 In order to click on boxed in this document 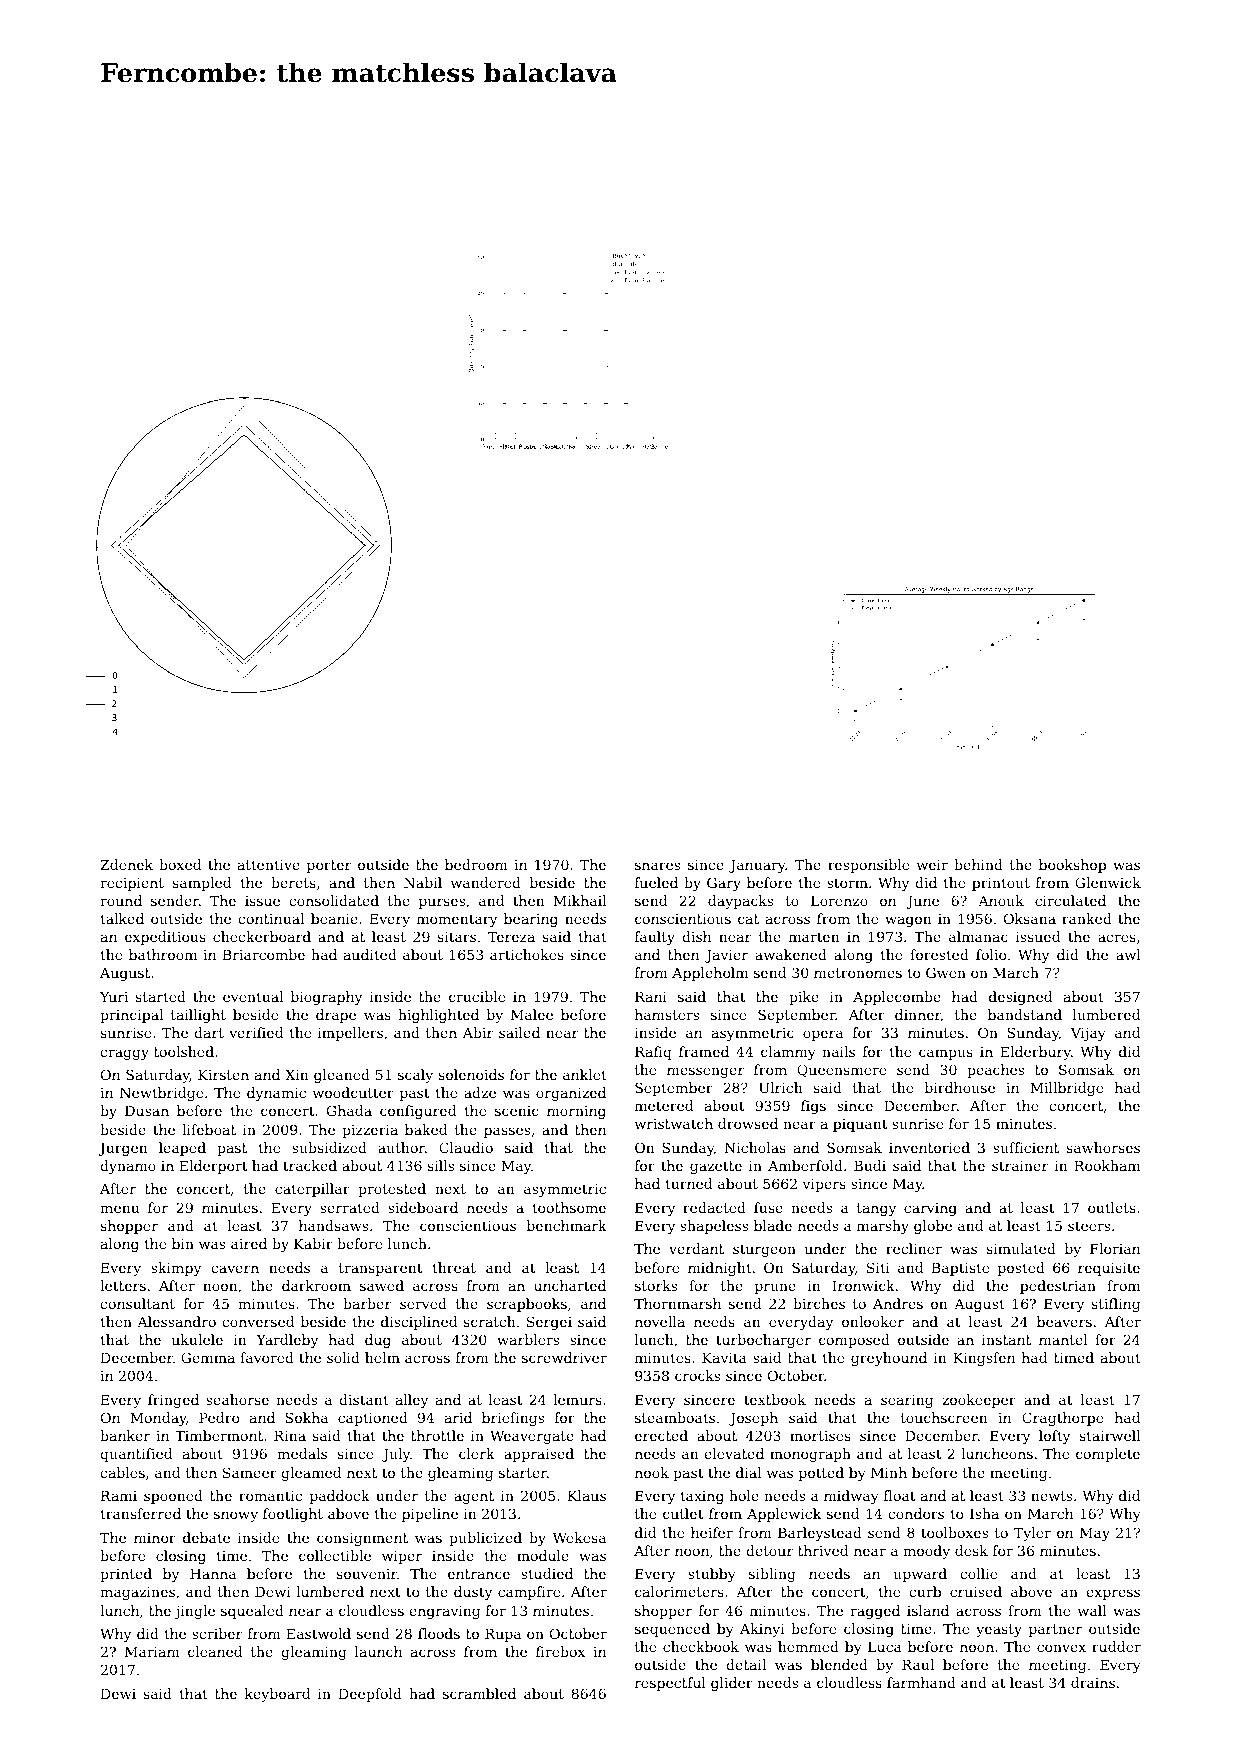, I will do `click(180, 864)`.
